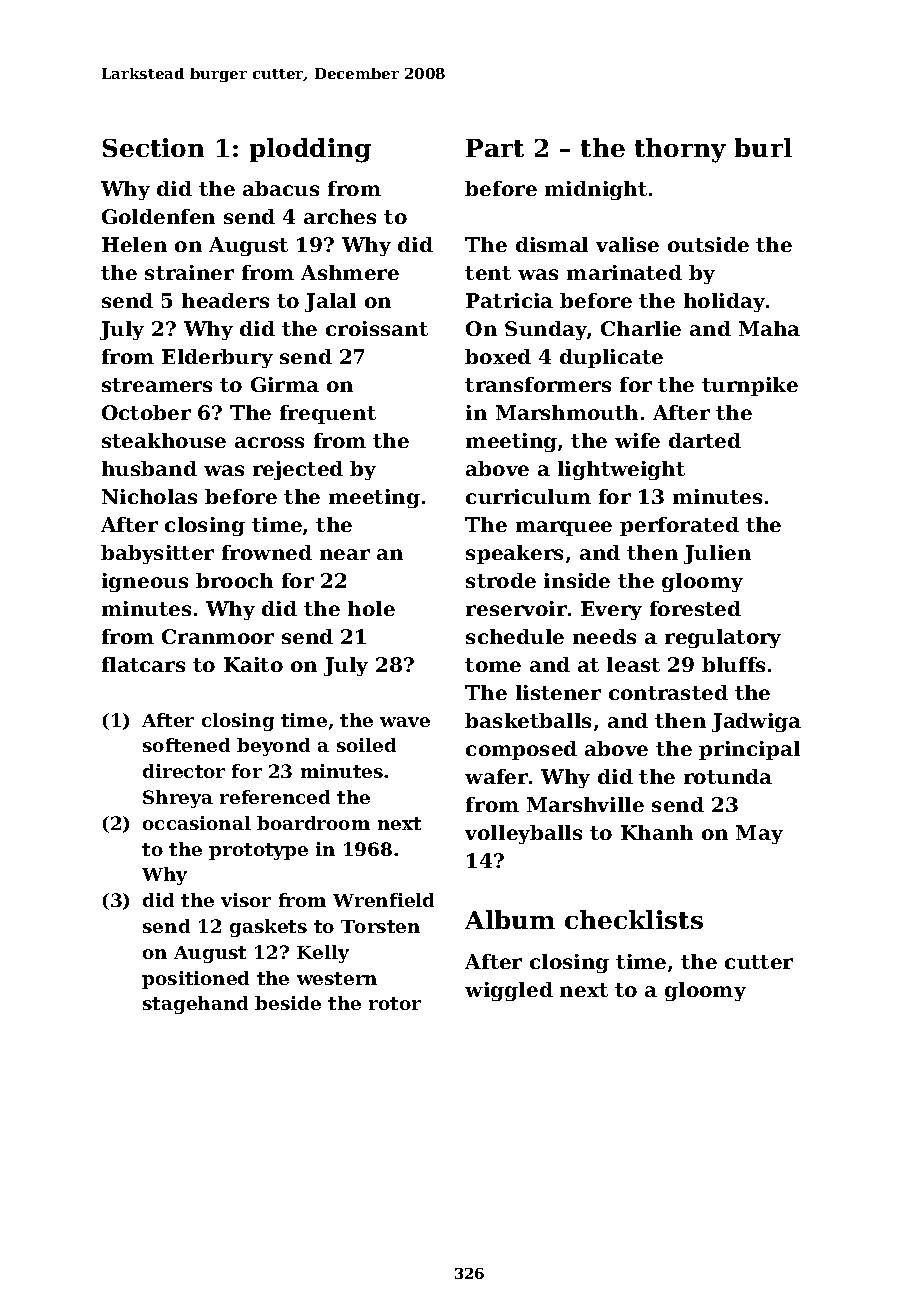 This page has width=908, height=1316. Describe the element at coordinates (763, 147) in the page. I see `burl` at that location.
